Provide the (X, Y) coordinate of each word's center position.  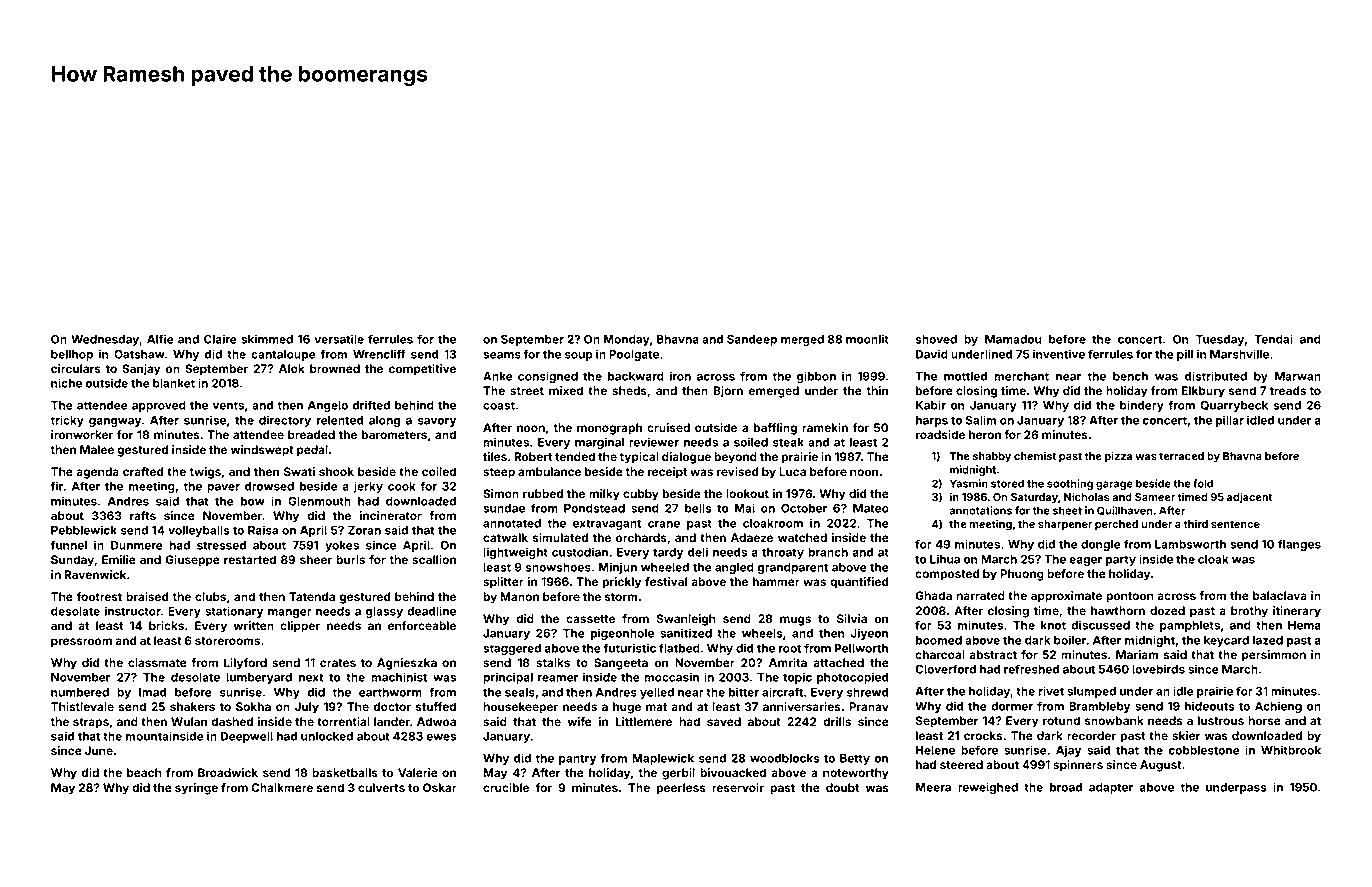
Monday (627, 340)
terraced (1181, 456)
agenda (97, 473)
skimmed (267, 339)
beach (144, 772)
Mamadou (1013, 339)
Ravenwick (95, 574)
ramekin (825, 427)
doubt (842, 787)
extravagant (607, 524)
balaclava (1280, 595)
